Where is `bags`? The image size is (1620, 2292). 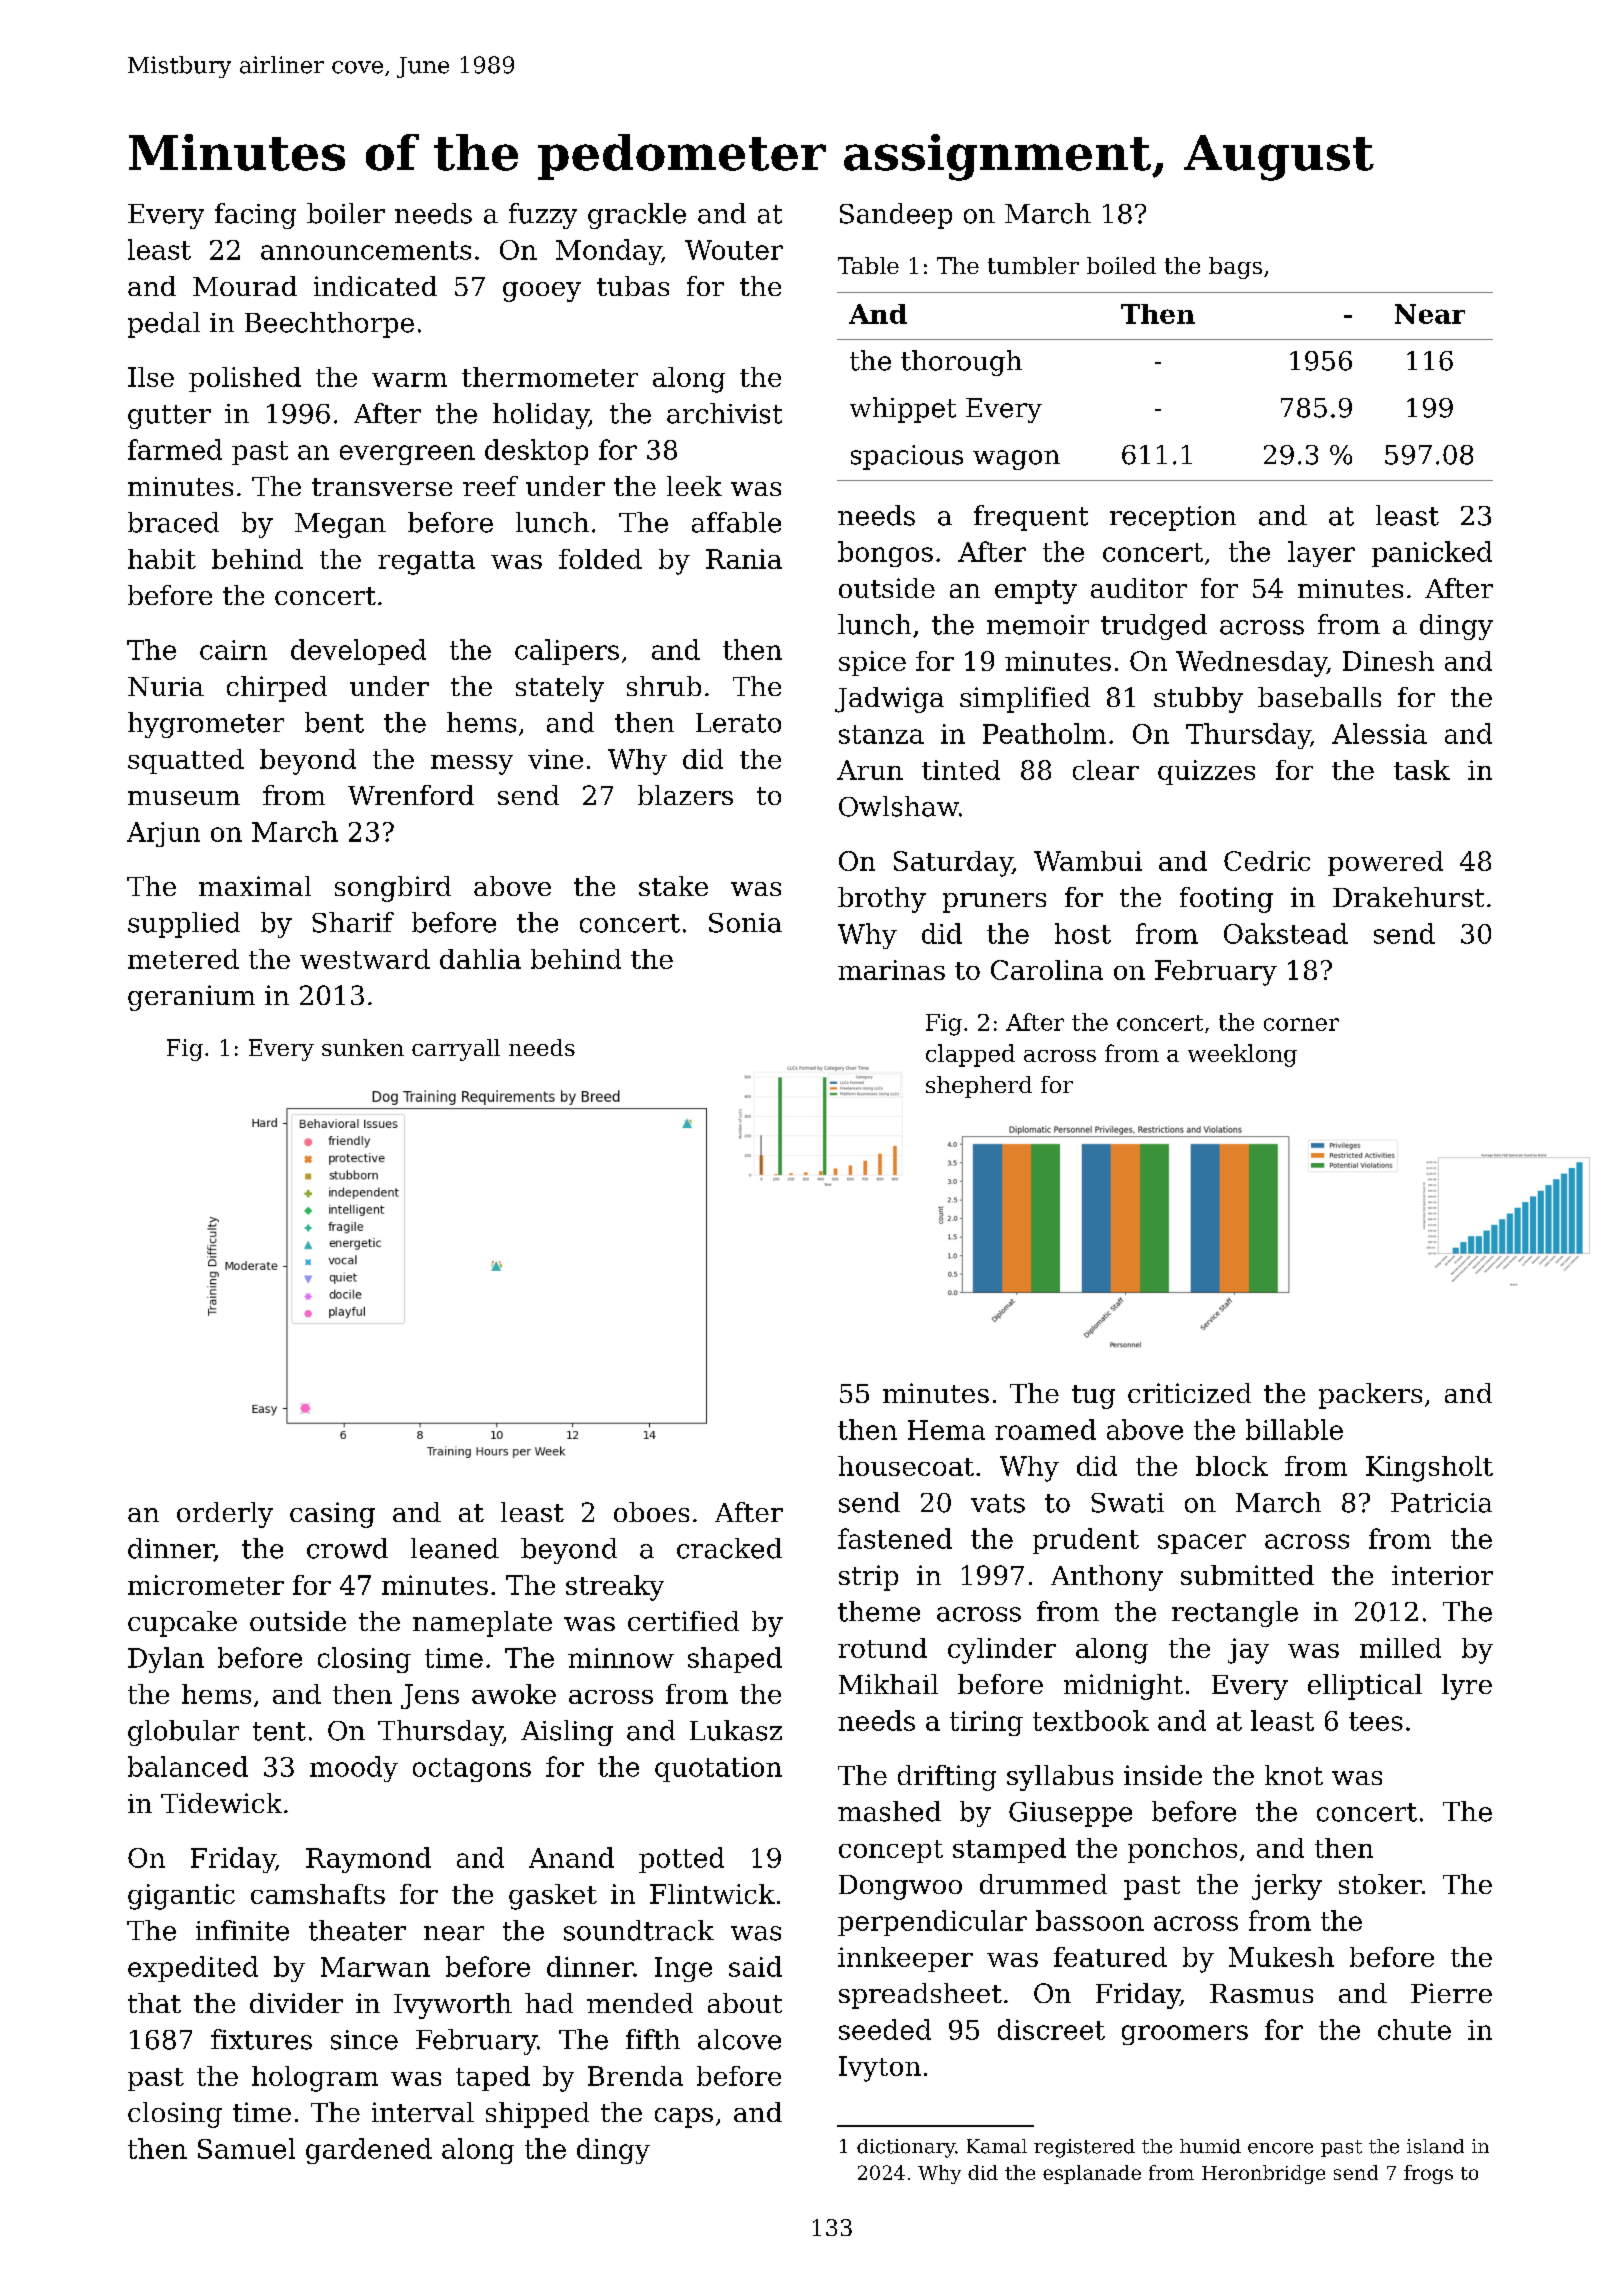 bags is located at coordinates (1235, 268).
